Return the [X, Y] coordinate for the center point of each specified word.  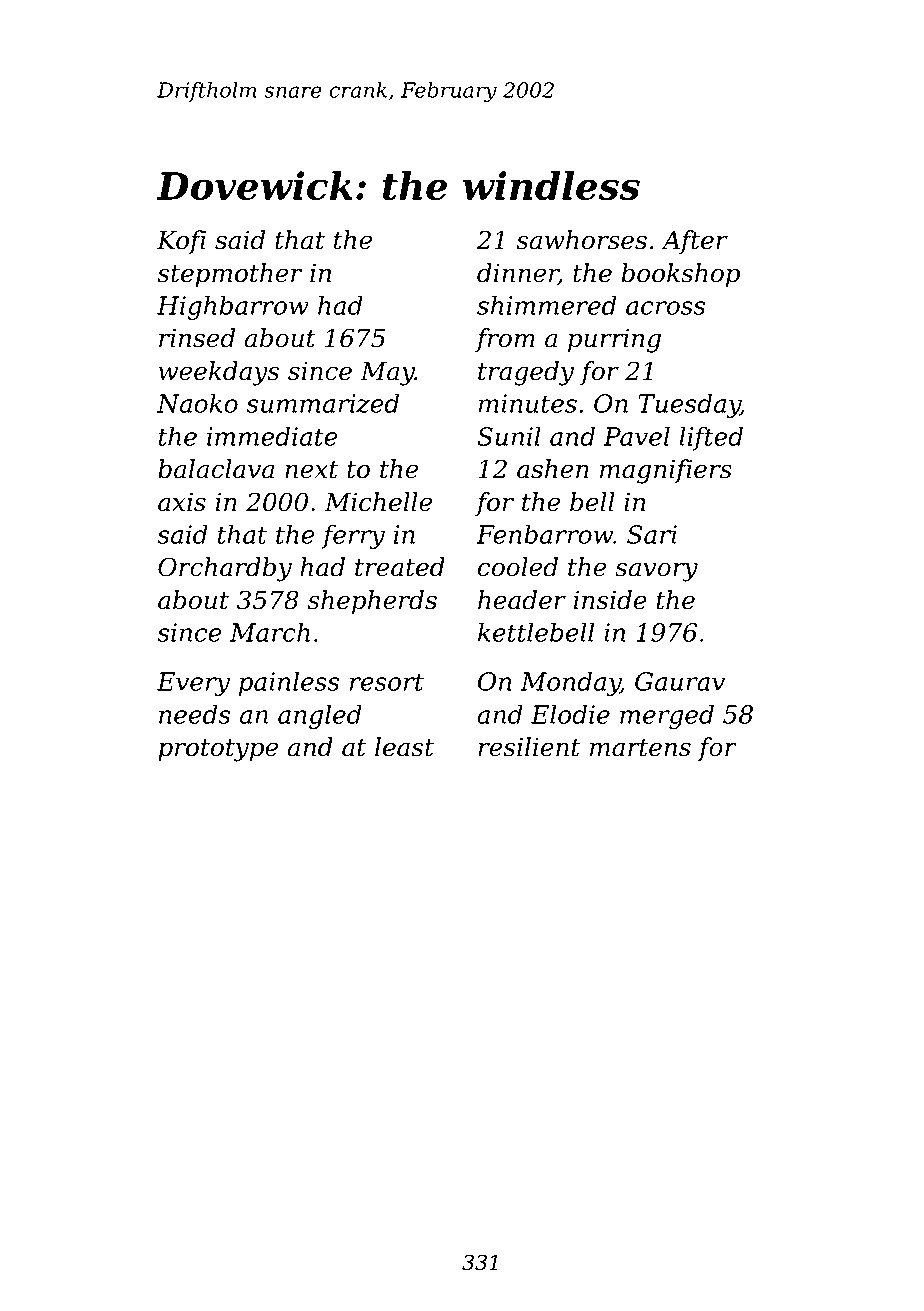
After [694, 242]
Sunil [509, 436]
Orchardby [225, 569]
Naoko [197, 403]
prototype [218, 750]
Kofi [181, 242]
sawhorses [581, 240]
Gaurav [680, 681]
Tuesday [689, 405]
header [522, 600]
